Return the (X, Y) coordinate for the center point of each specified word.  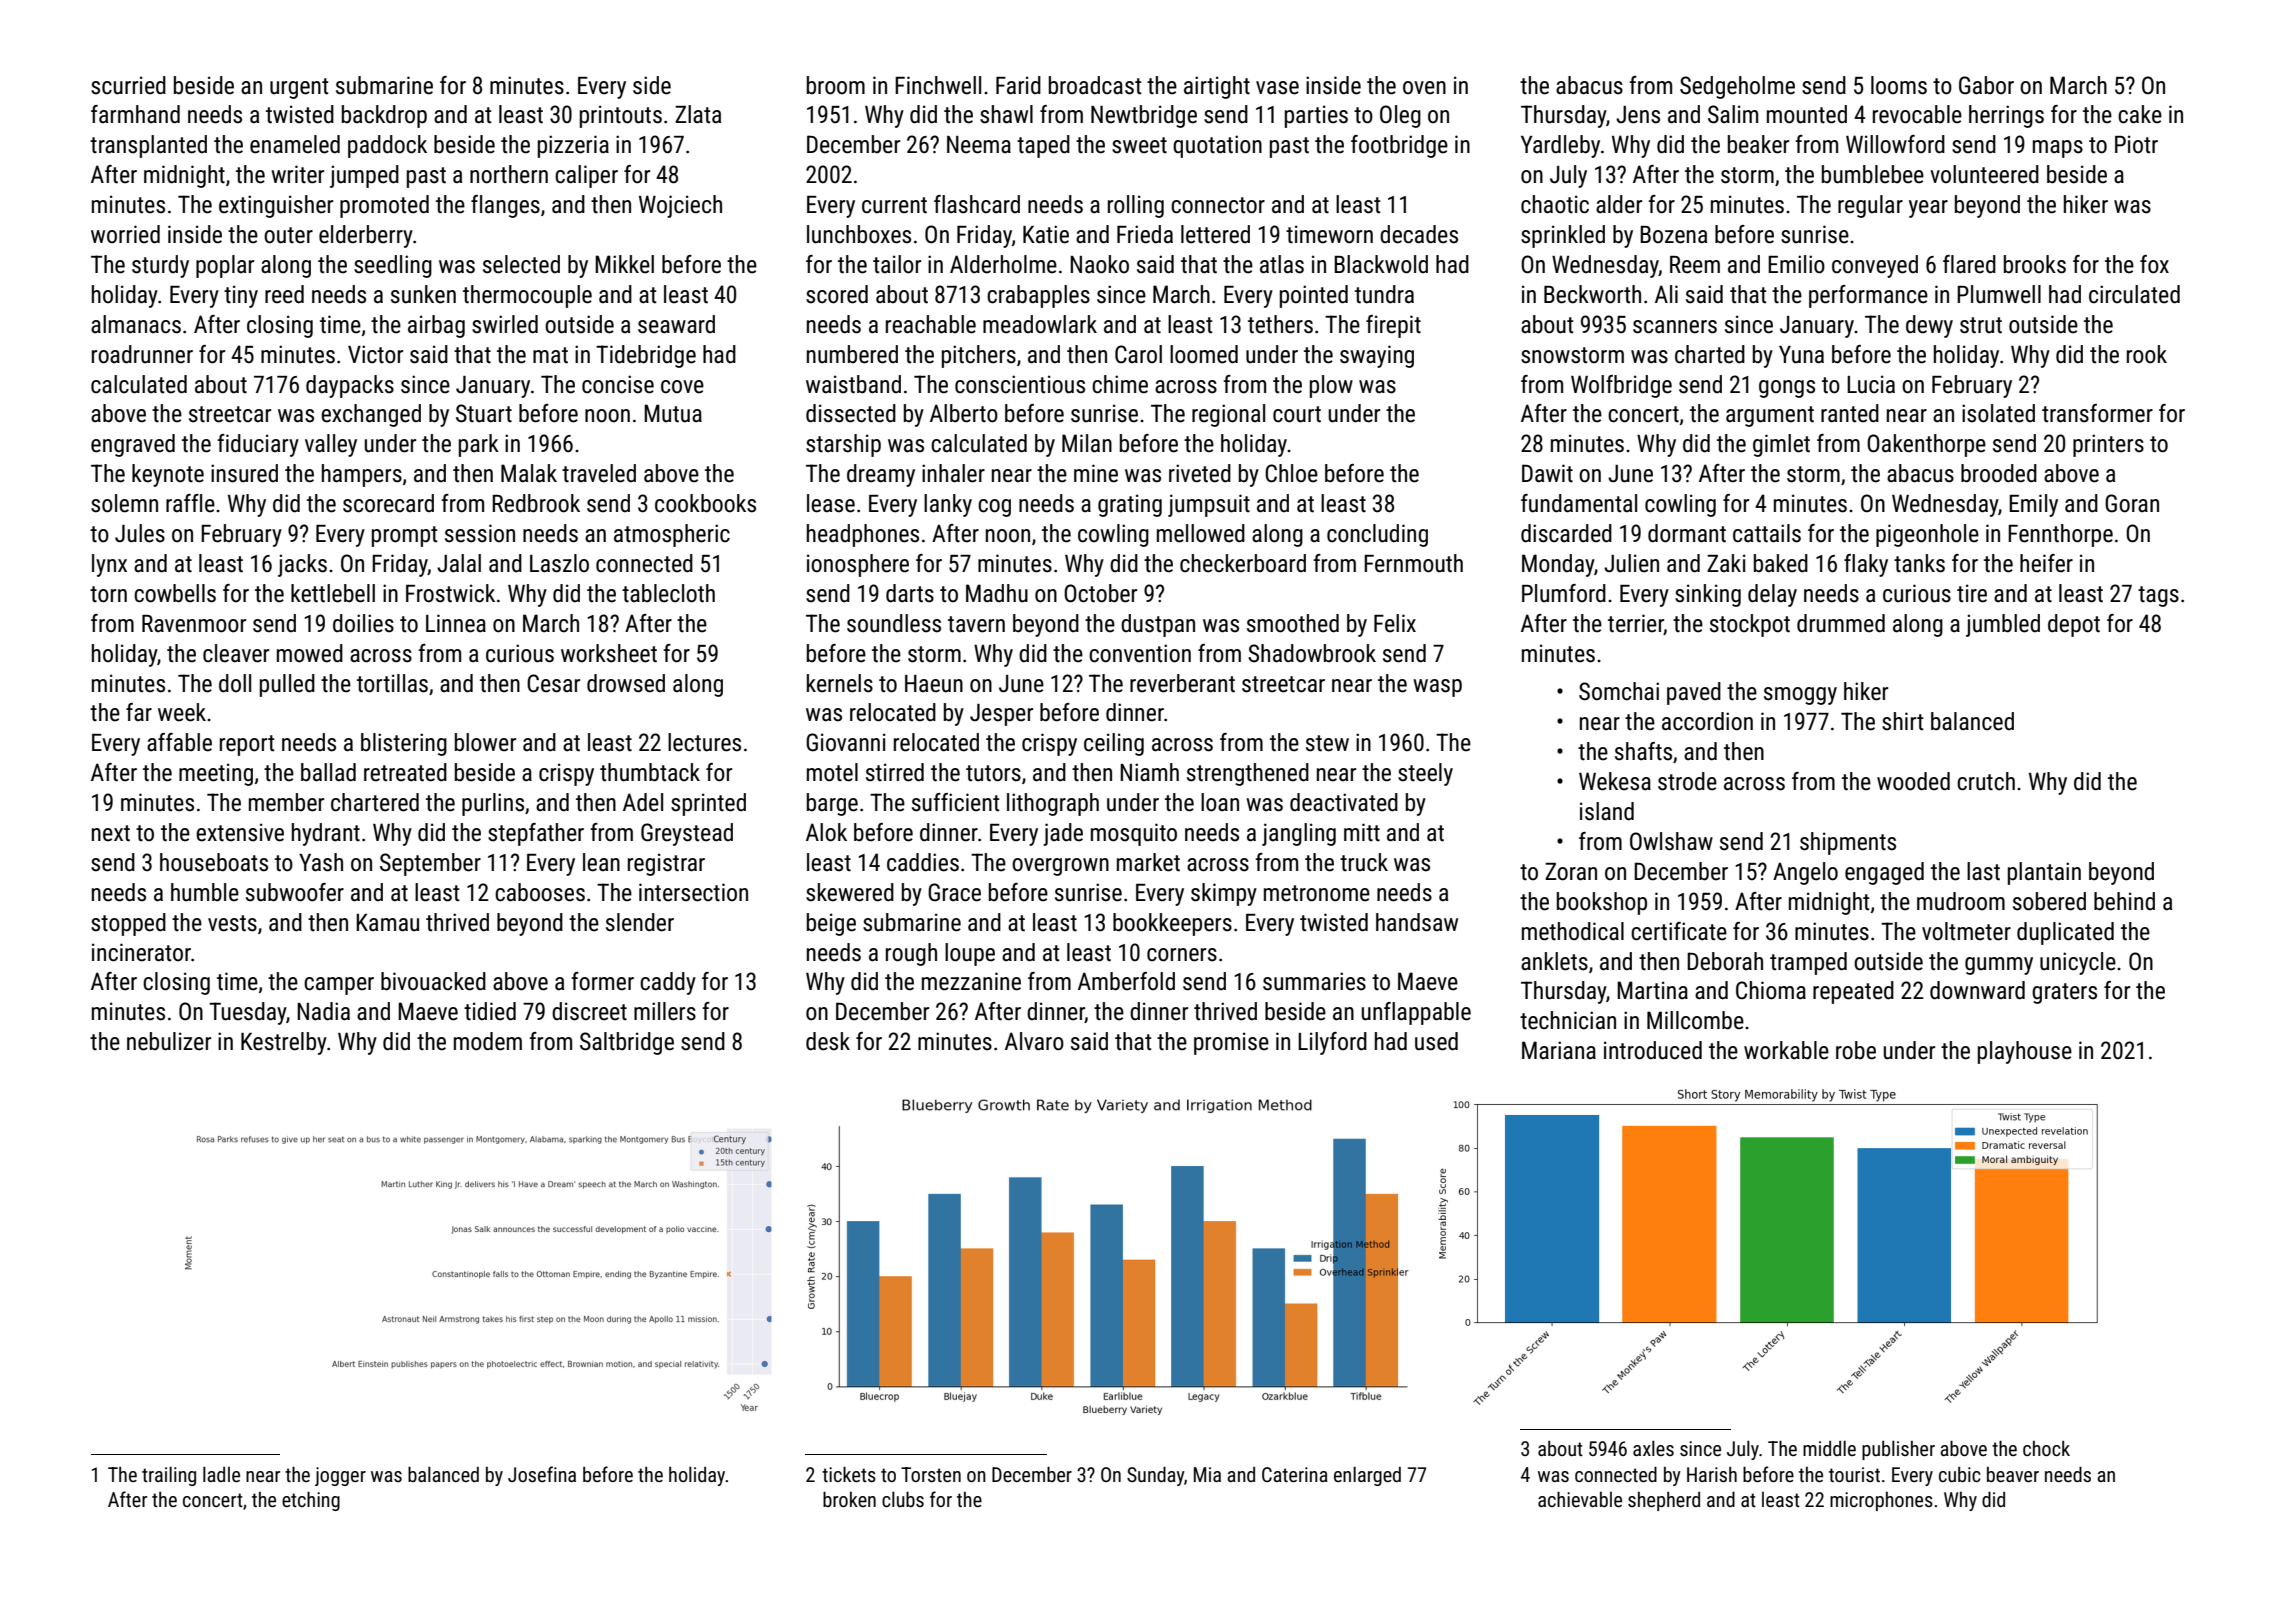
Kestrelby (284, 1043)
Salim (1733, 114)
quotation (1217, 146)
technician (1568, 1020)
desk (828, 1041)
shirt (1903, 721)
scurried (128, 85)
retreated (405, 772)
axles (1653, 1448)
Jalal (459, 563)
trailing (169, 1476)
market (1148, 862)
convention (1140, 653)
